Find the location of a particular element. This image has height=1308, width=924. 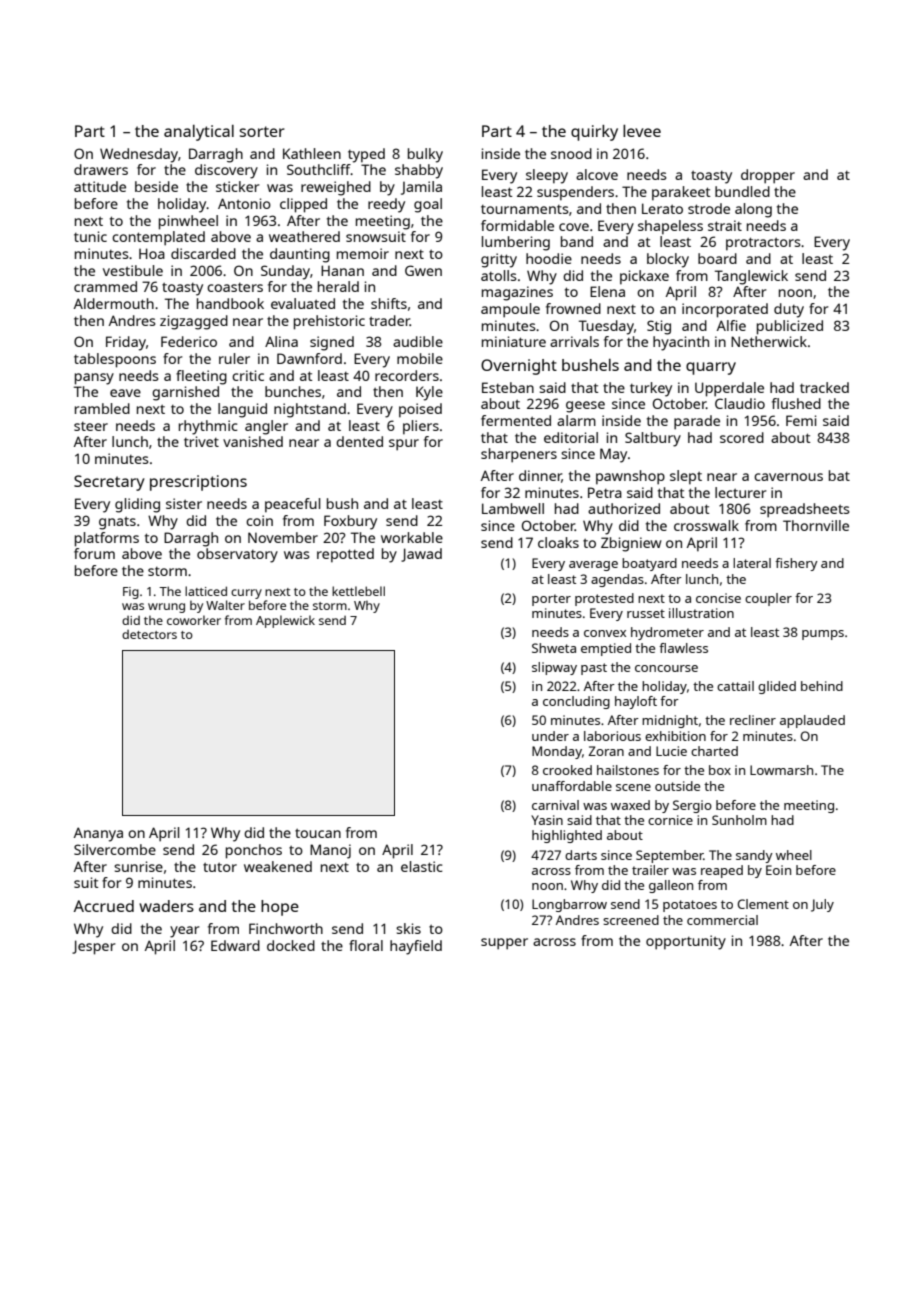

spur is located at coordinates (404, 445).
